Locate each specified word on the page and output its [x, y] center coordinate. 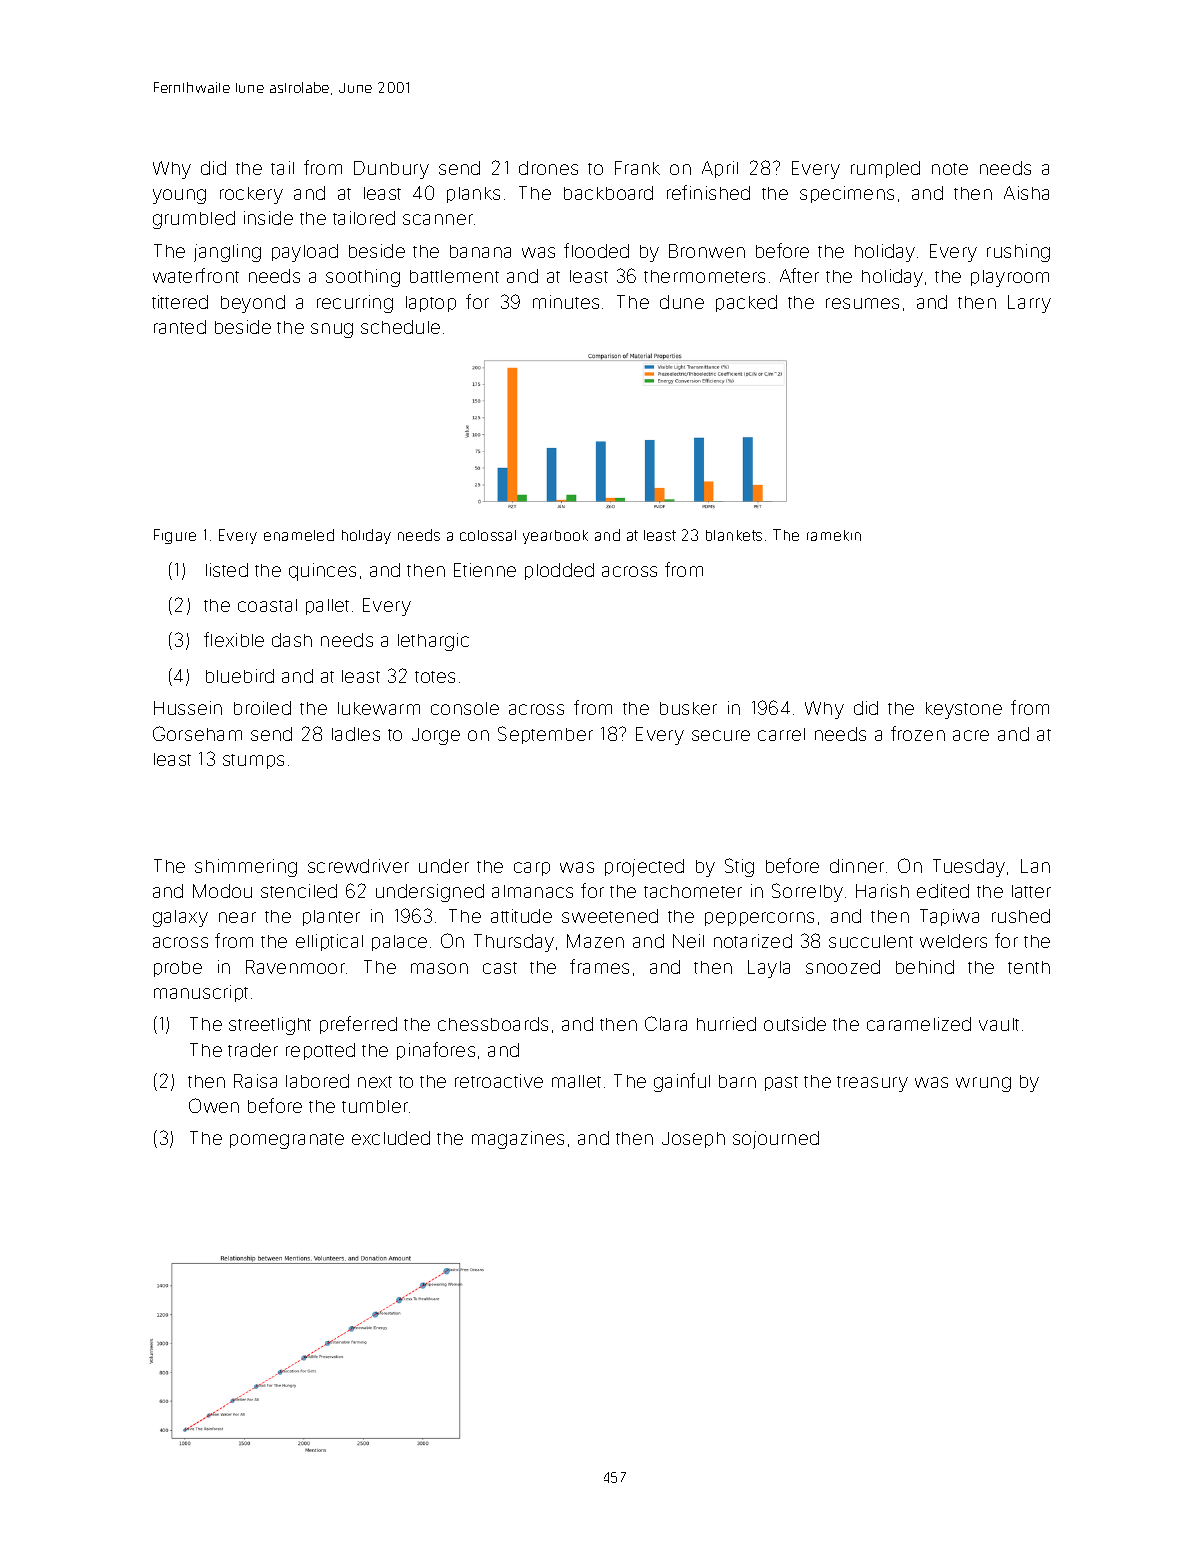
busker [688, 708]
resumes [862, 303]
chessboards [493, 1024]
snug [332, 330]
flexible [234, 639]
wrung [983, 1084]
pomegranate [287, 1141]
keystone [964, 710]
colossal [488, 535]
